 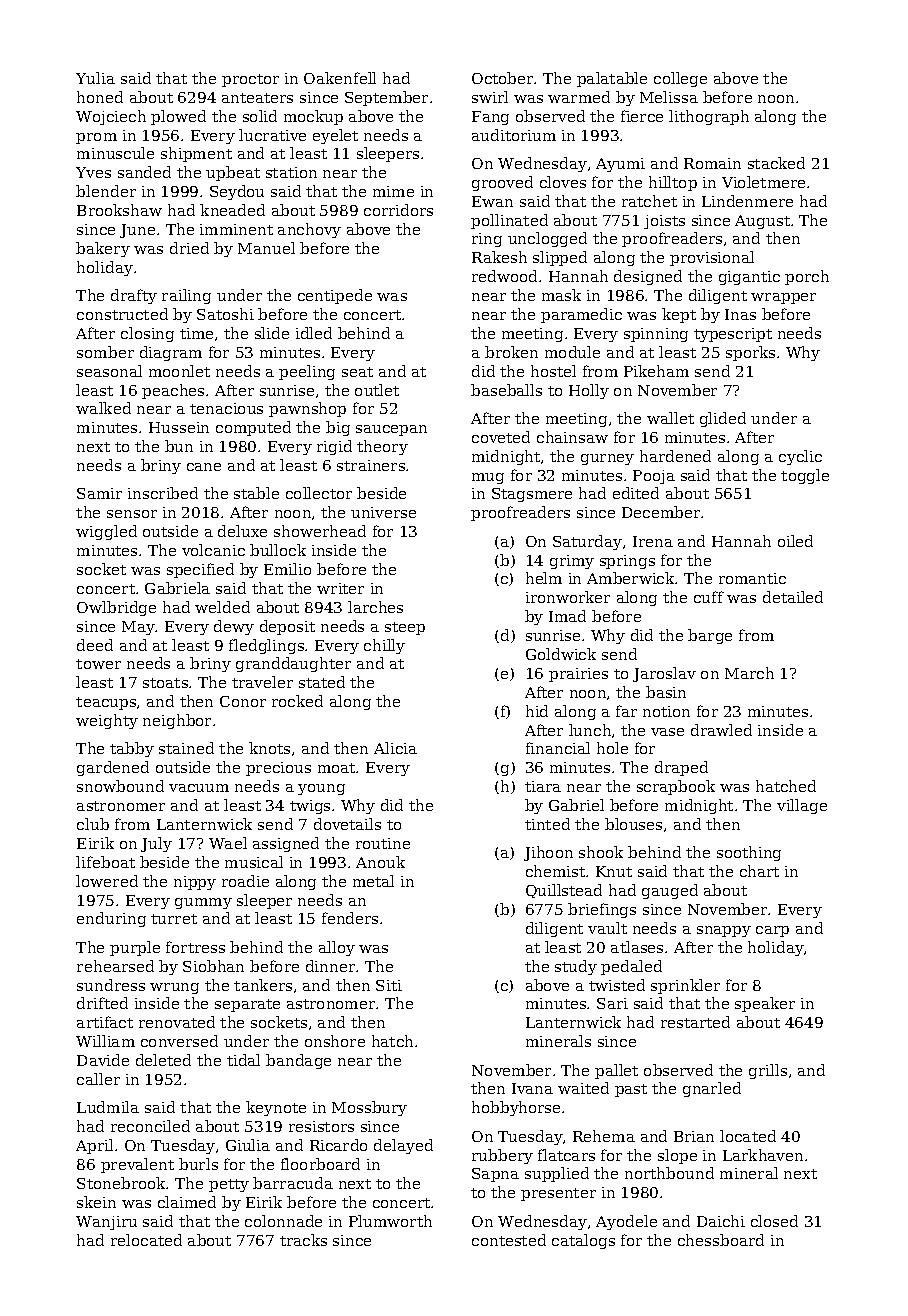 I want to click on Yulia, so click(x=95, y=78).
